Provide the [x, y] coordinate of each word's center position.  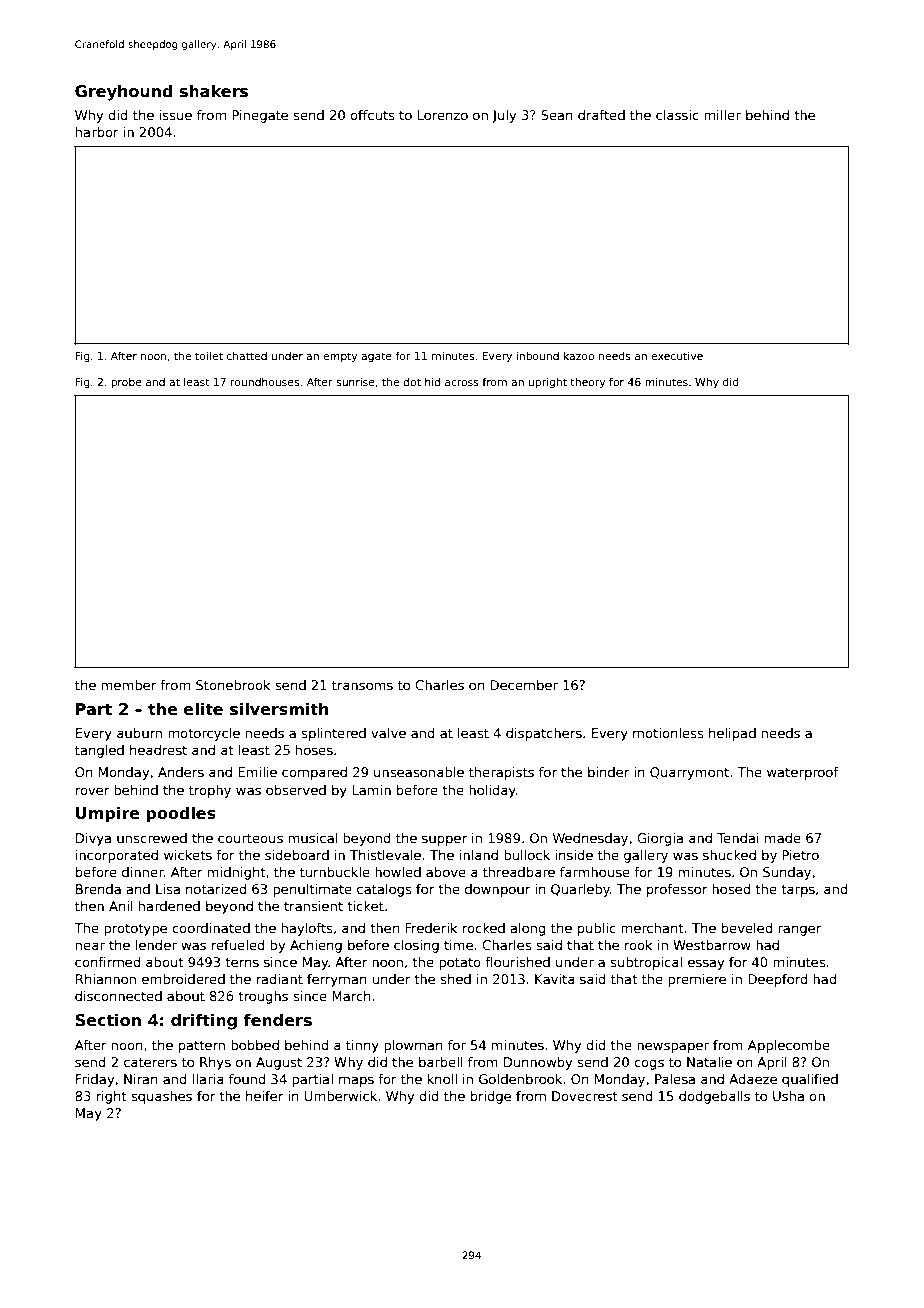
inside [574, 855]
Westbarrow [712, 945]
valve [388, 733]
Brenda [98, 889]
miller [722, 115]
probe [126, 383]
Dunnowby [538, 1063]
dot [412, 382]
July [504, 116]
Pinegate [260, 116]
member [129, 685]
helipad [732, 734]
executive [677, 356]
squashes [161, 1097]
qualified [810, 1080]
